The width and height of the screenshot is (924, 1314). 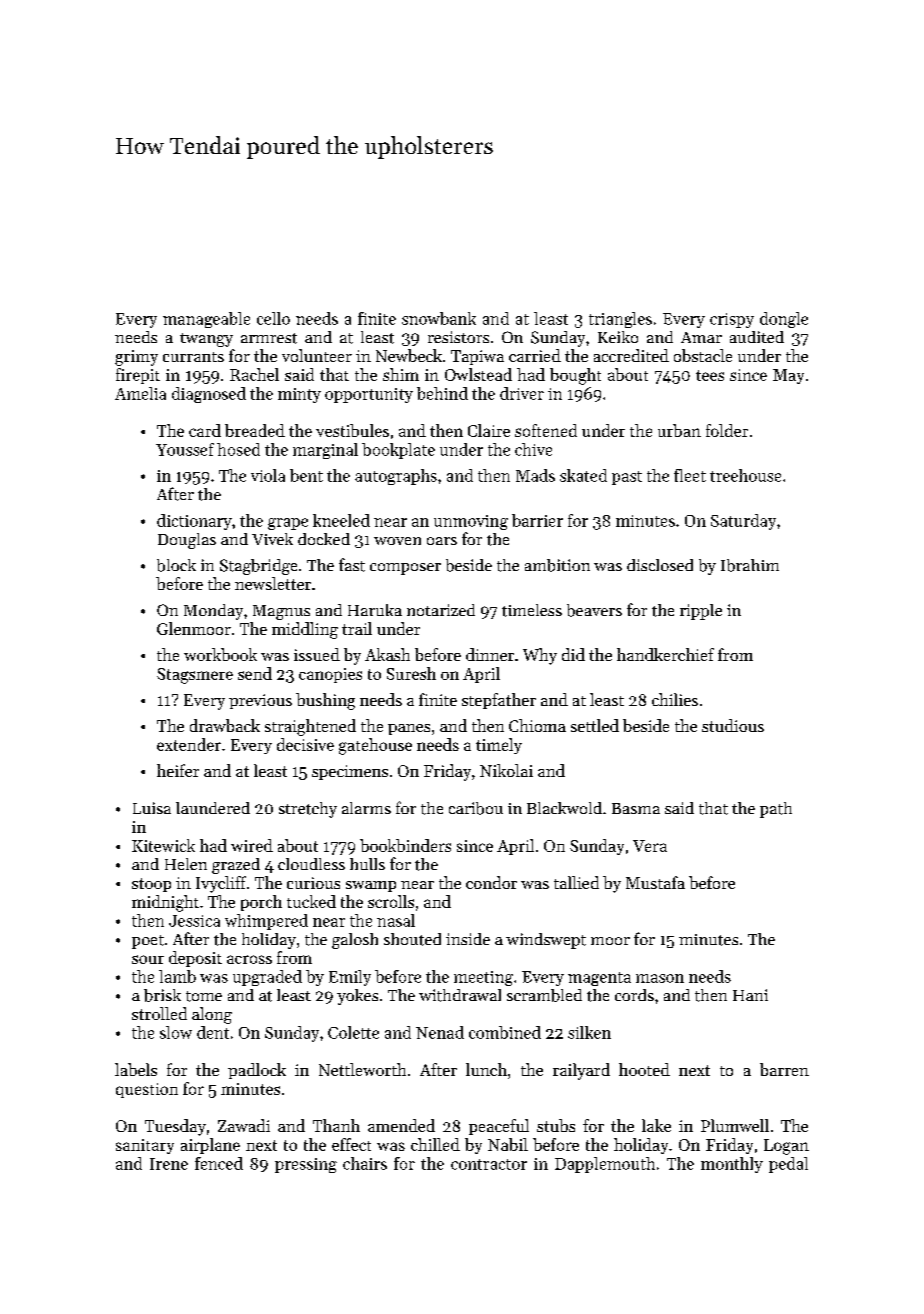 I want to click on padlock, so click(x=257, y=1071).
